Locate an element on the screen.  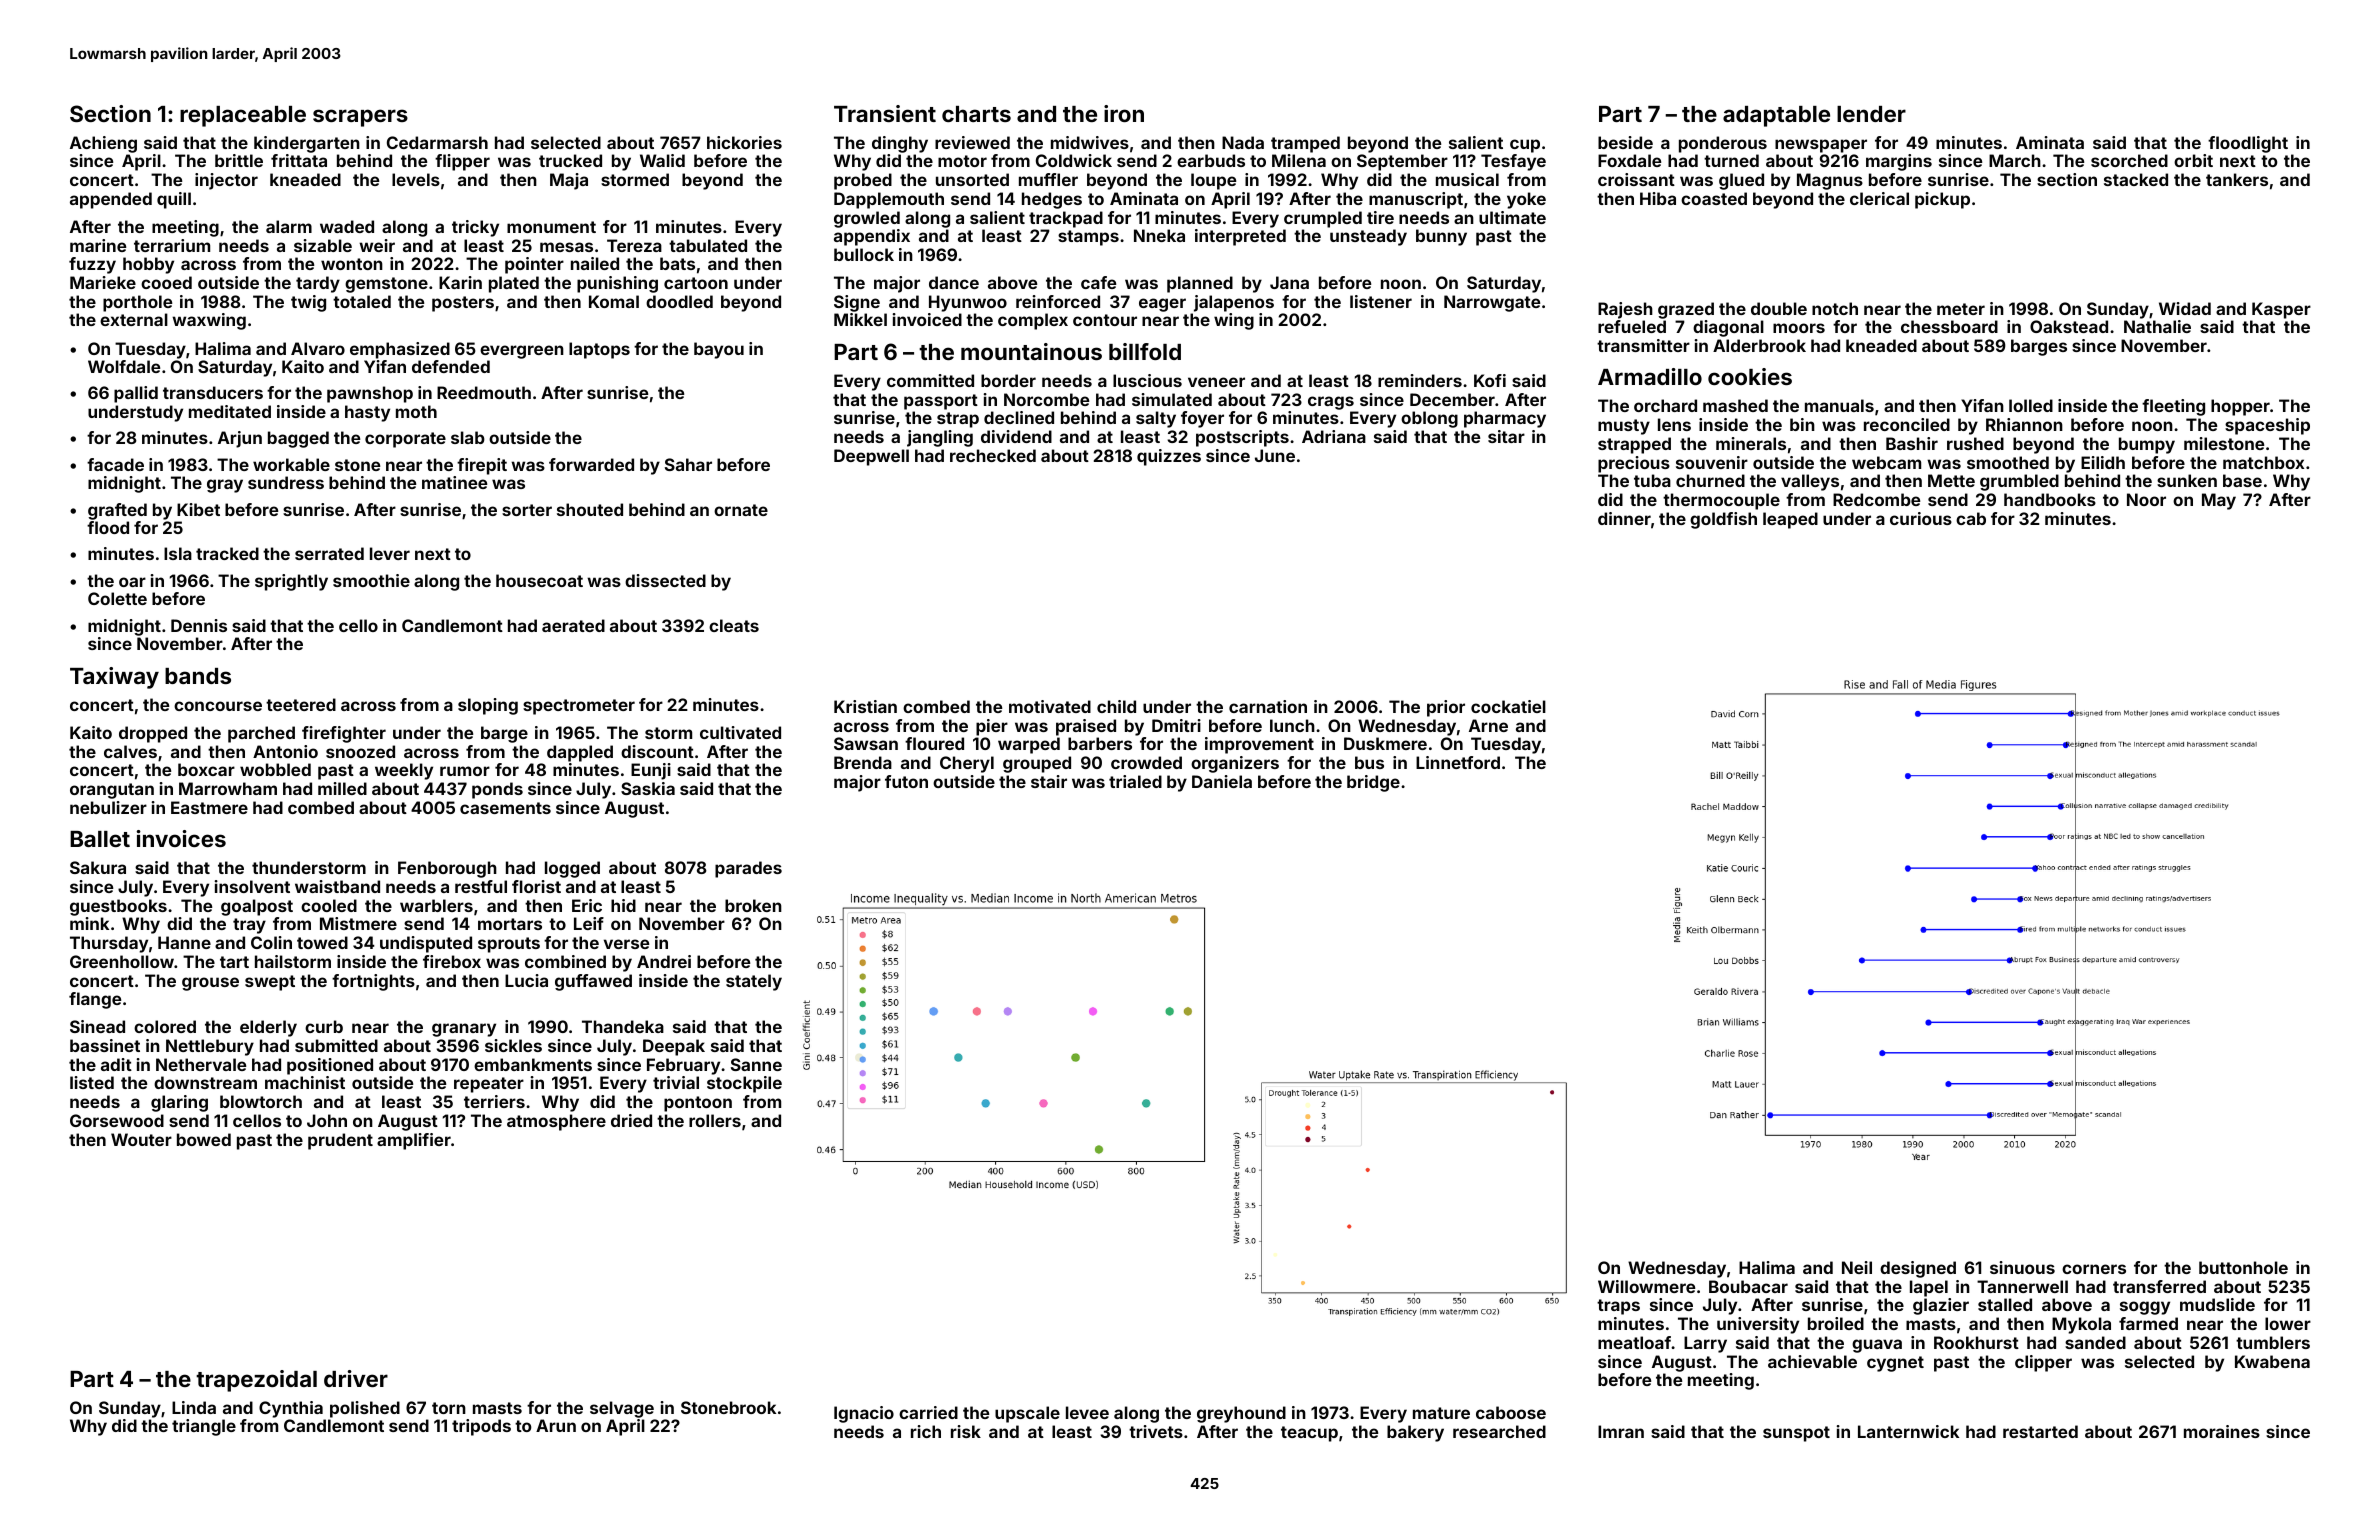
Linnetford is located at coordinates (1458, 762).
